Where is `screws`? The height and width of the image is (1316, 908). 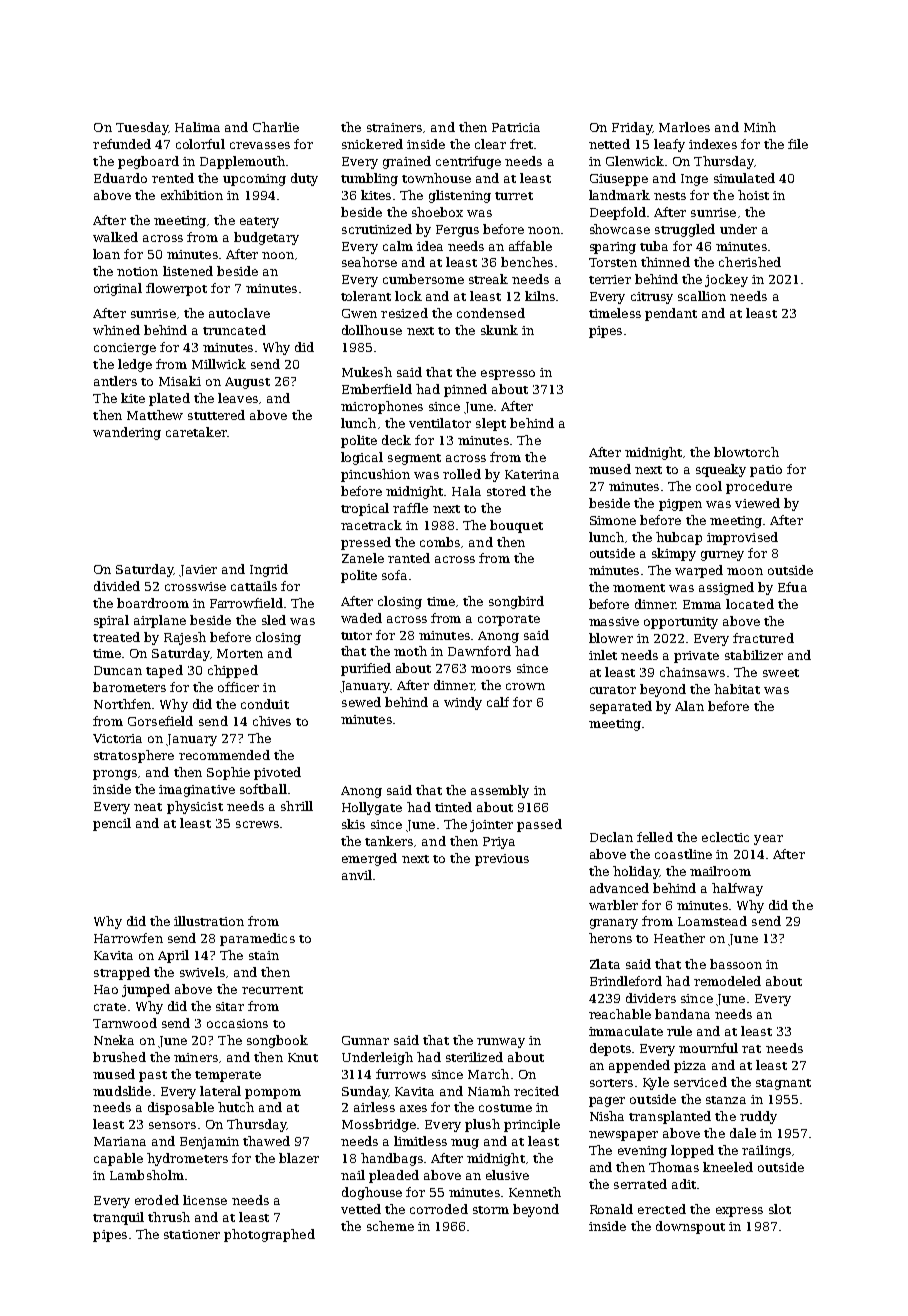 screws is located at coordinates (257, 824).
